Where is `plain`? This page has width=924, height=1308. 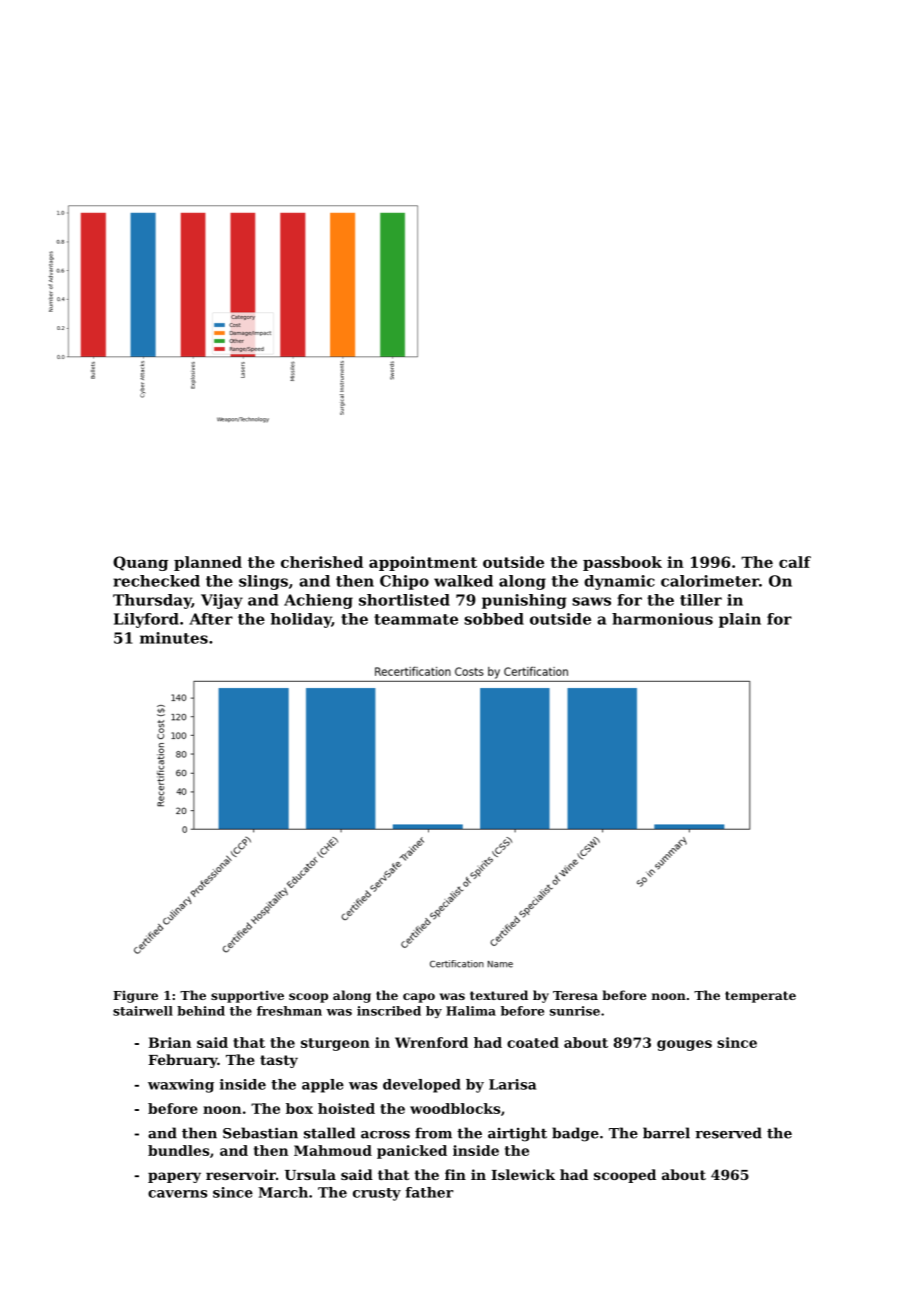
plain is located at coordinates (740, 620).
